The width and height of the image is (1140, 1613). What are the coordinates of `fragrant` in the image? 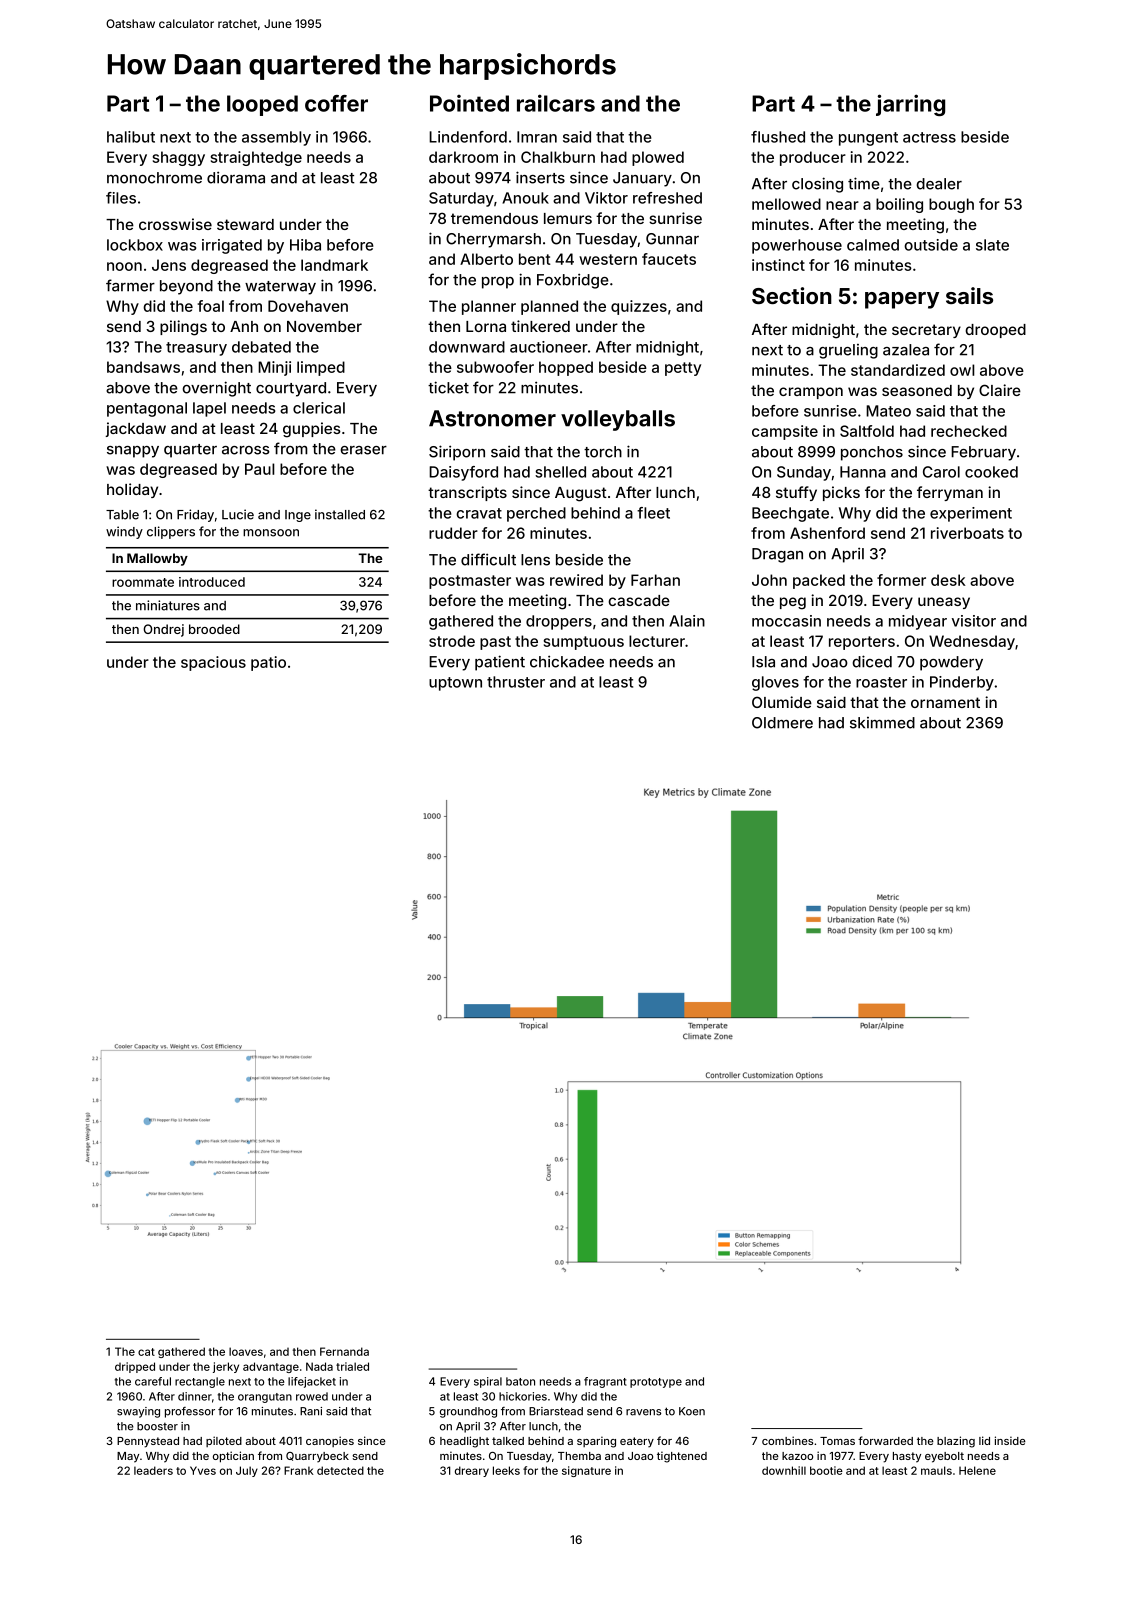 It's located at (605, 1382).
